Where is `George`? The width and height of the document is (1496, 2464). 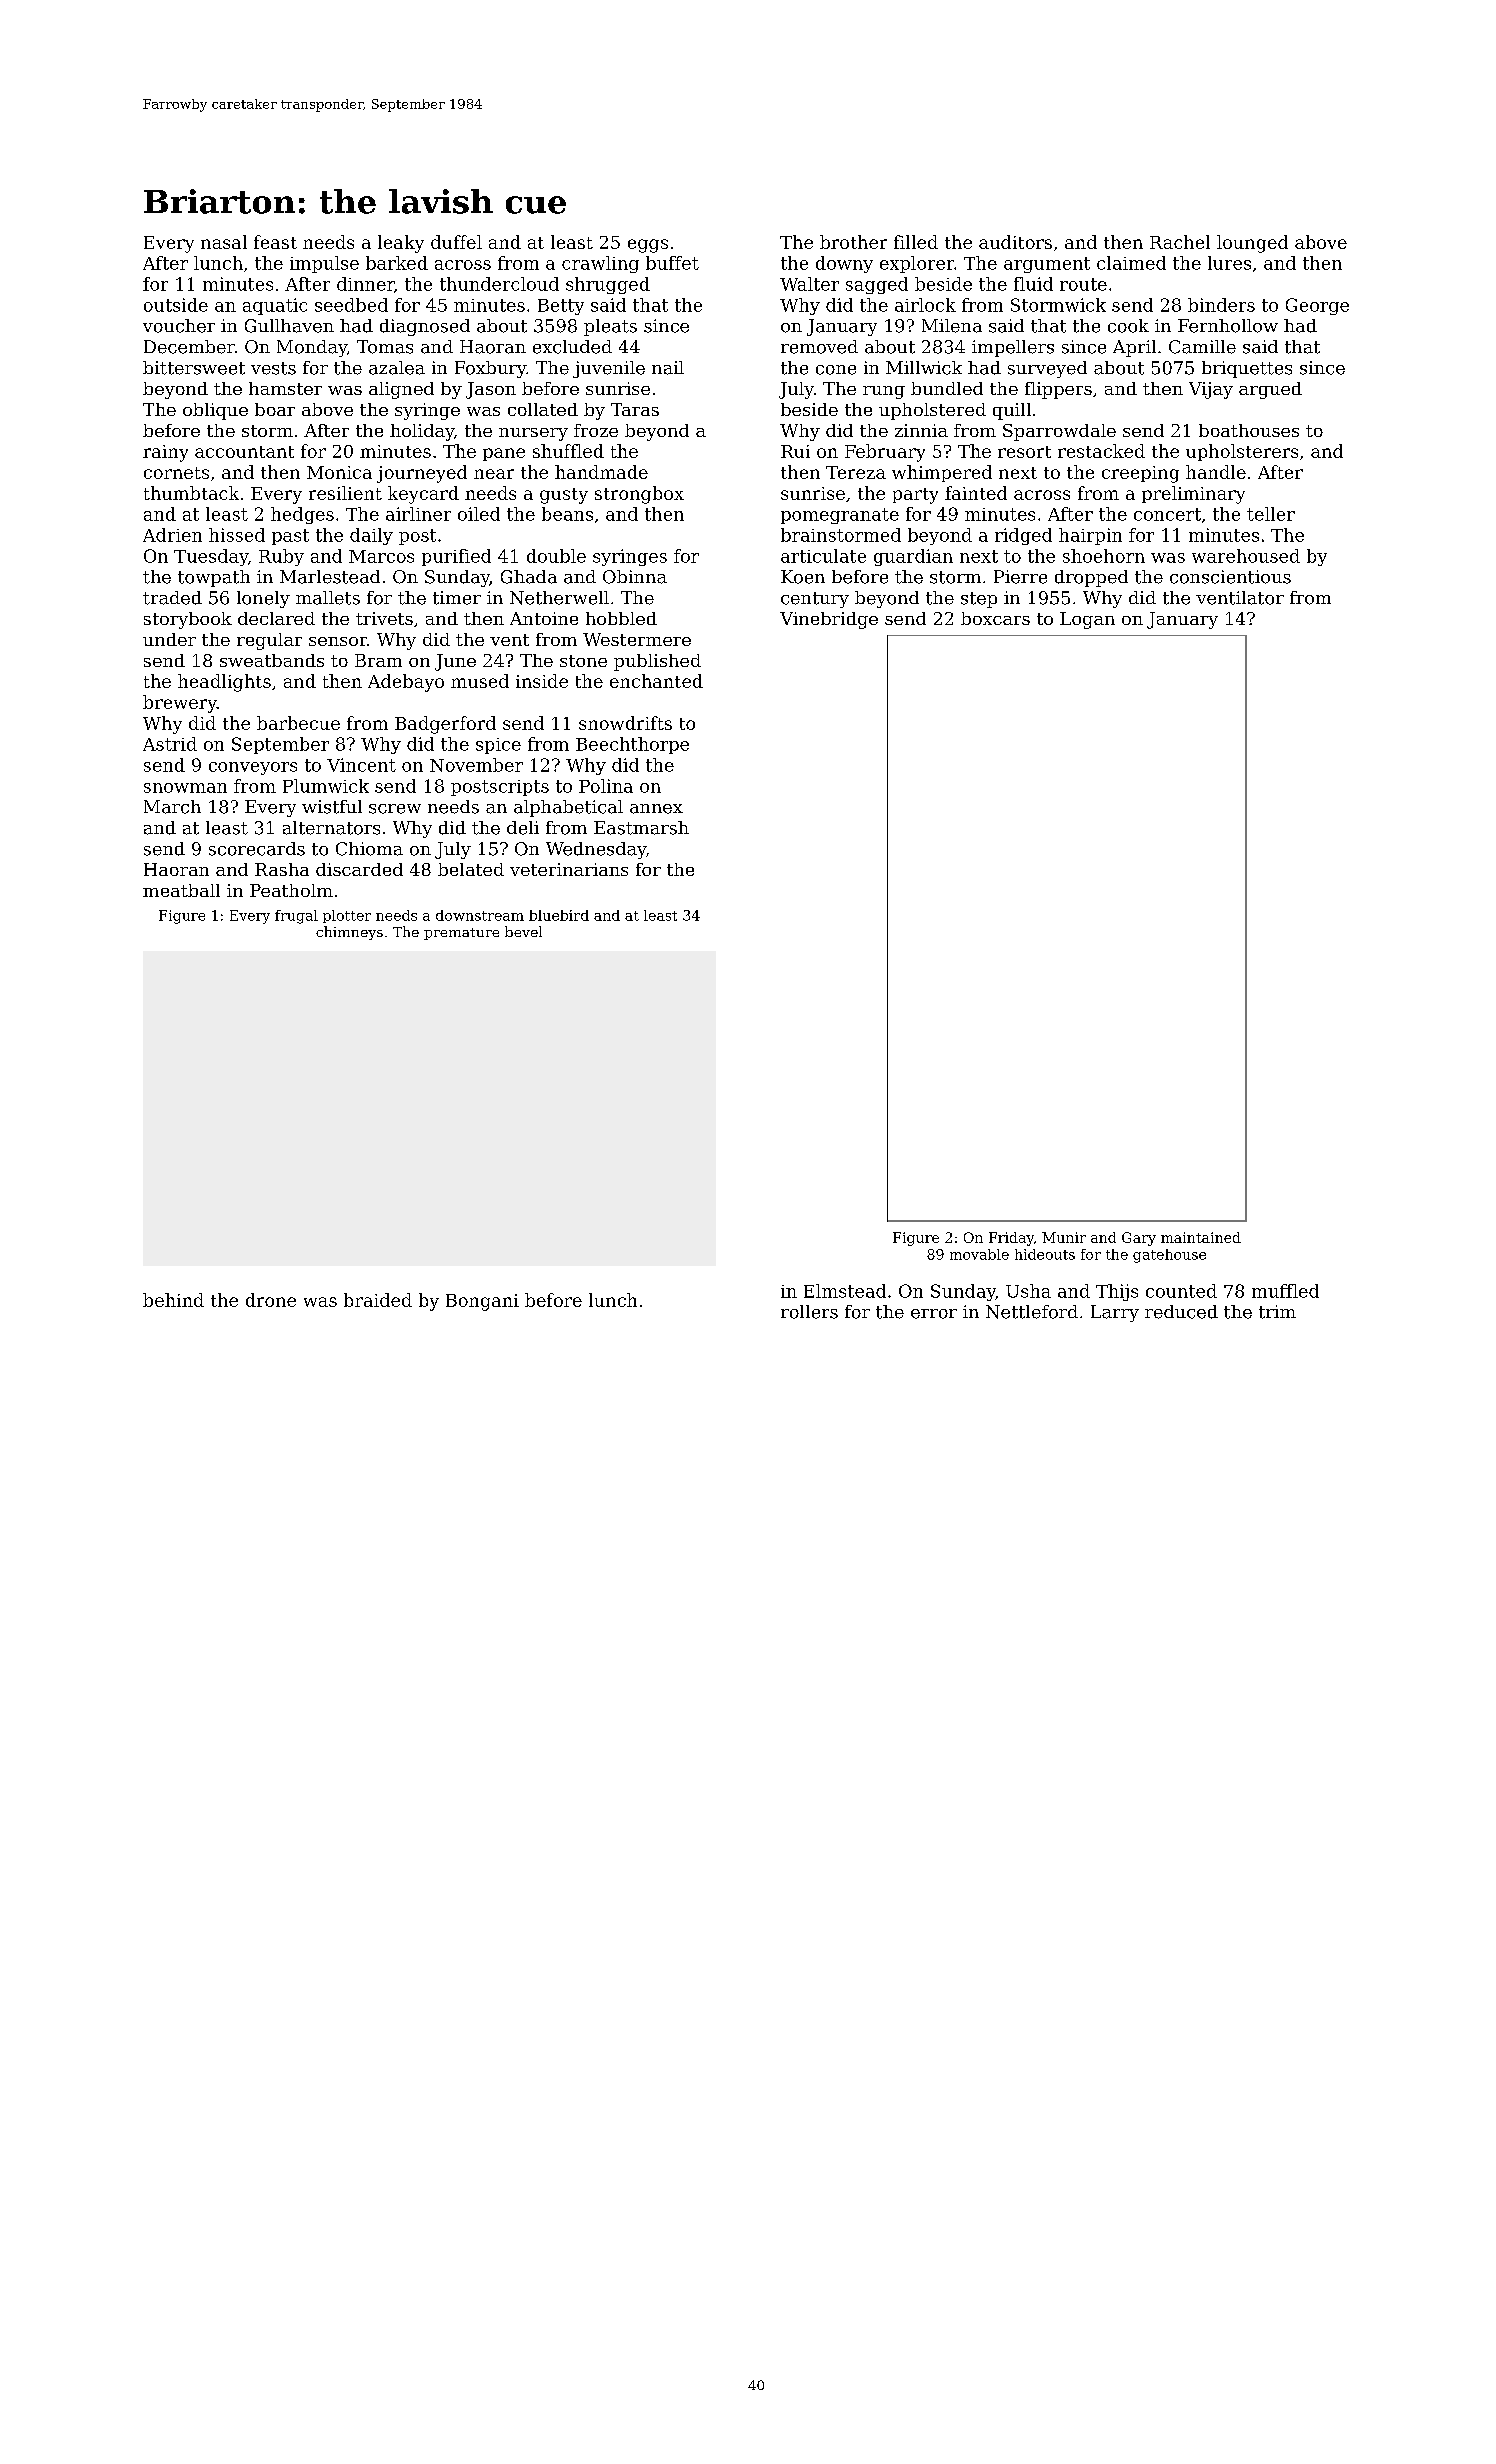
George is located at coordinates (1317, 306).
